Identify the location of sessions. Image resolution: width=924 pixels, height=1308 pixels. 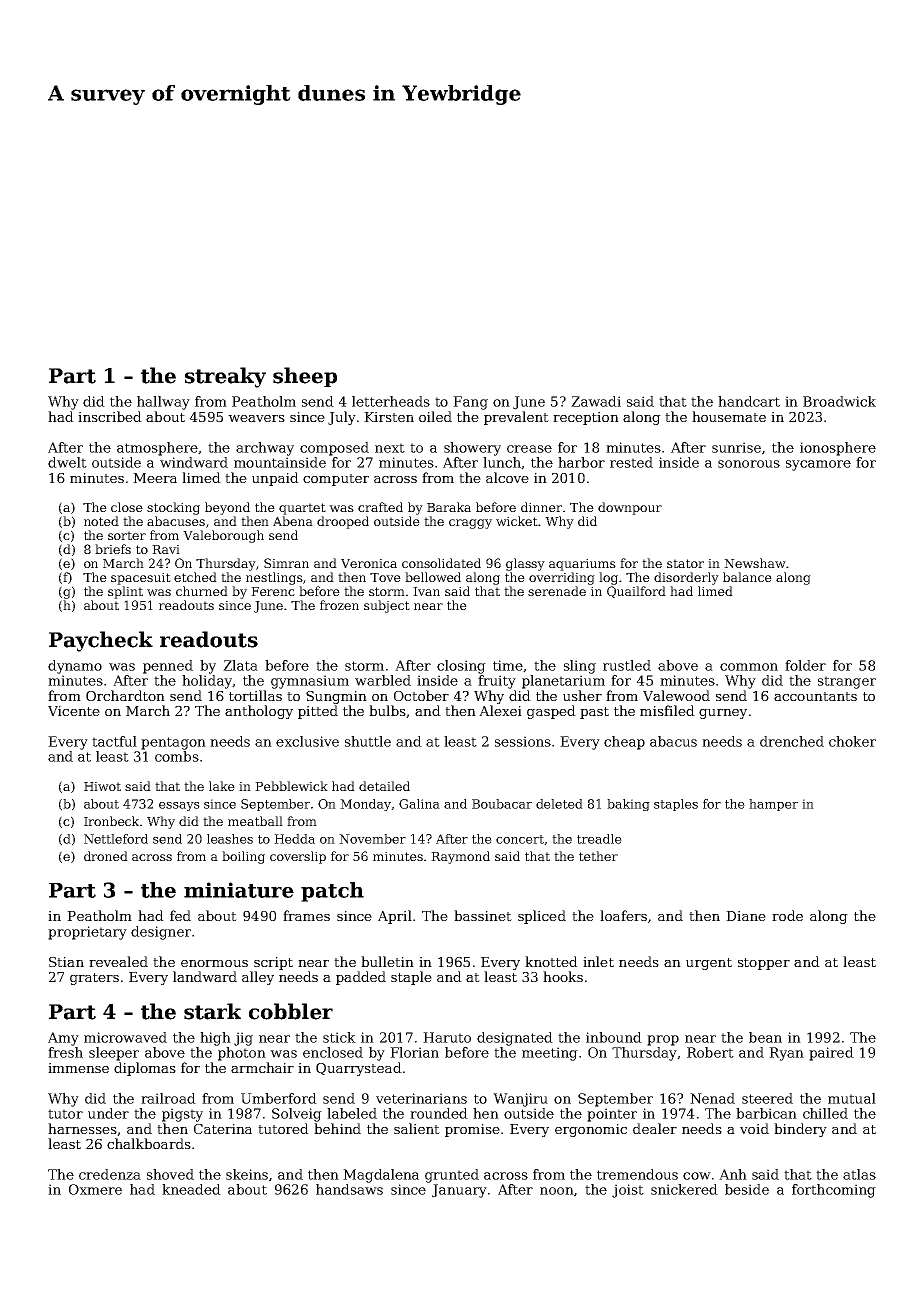
(523, 741).
